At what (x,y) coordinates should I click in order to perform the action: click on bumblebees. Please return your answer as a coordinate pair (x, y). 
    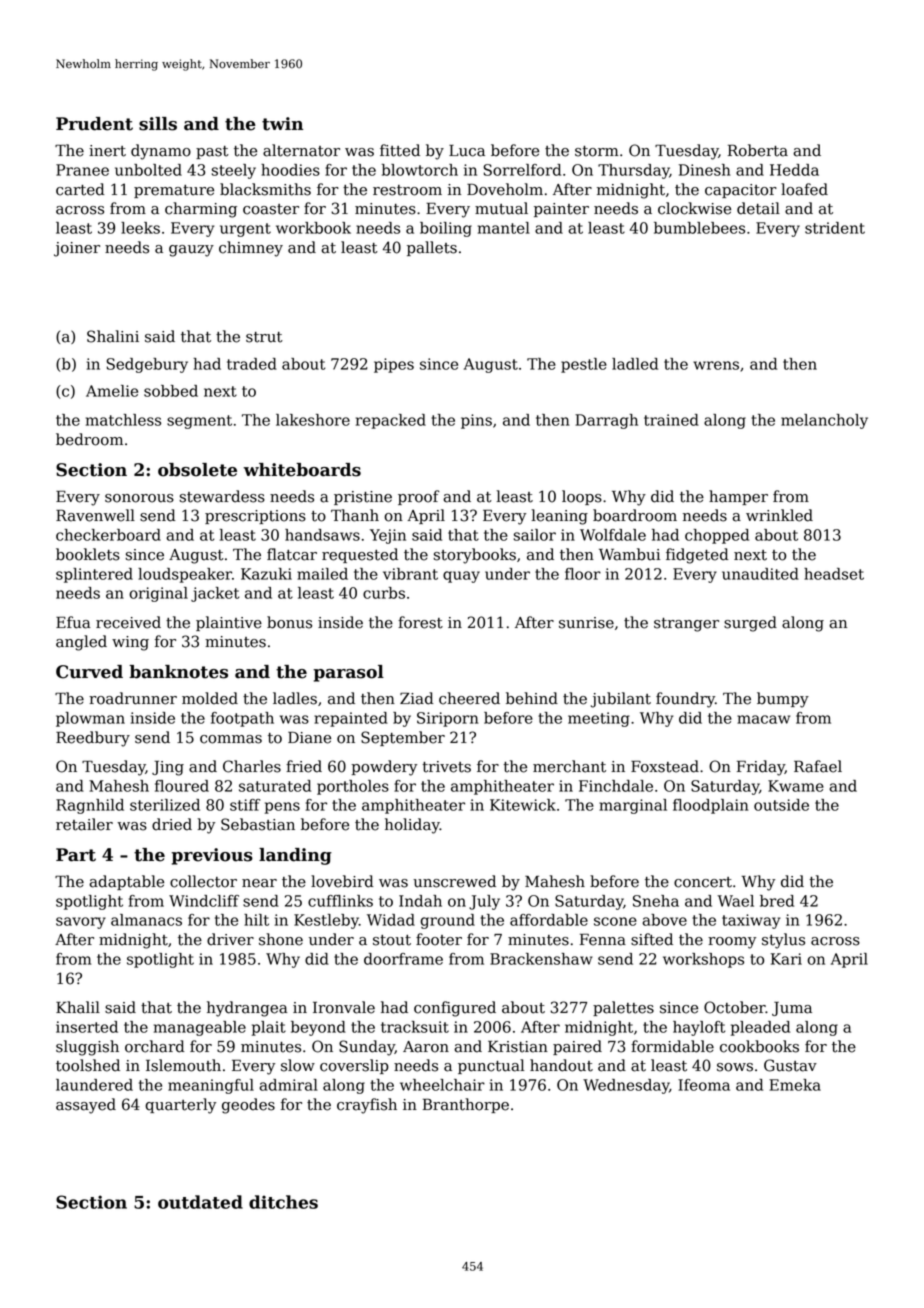
    Looking at the image, I should click on (699, 228).
